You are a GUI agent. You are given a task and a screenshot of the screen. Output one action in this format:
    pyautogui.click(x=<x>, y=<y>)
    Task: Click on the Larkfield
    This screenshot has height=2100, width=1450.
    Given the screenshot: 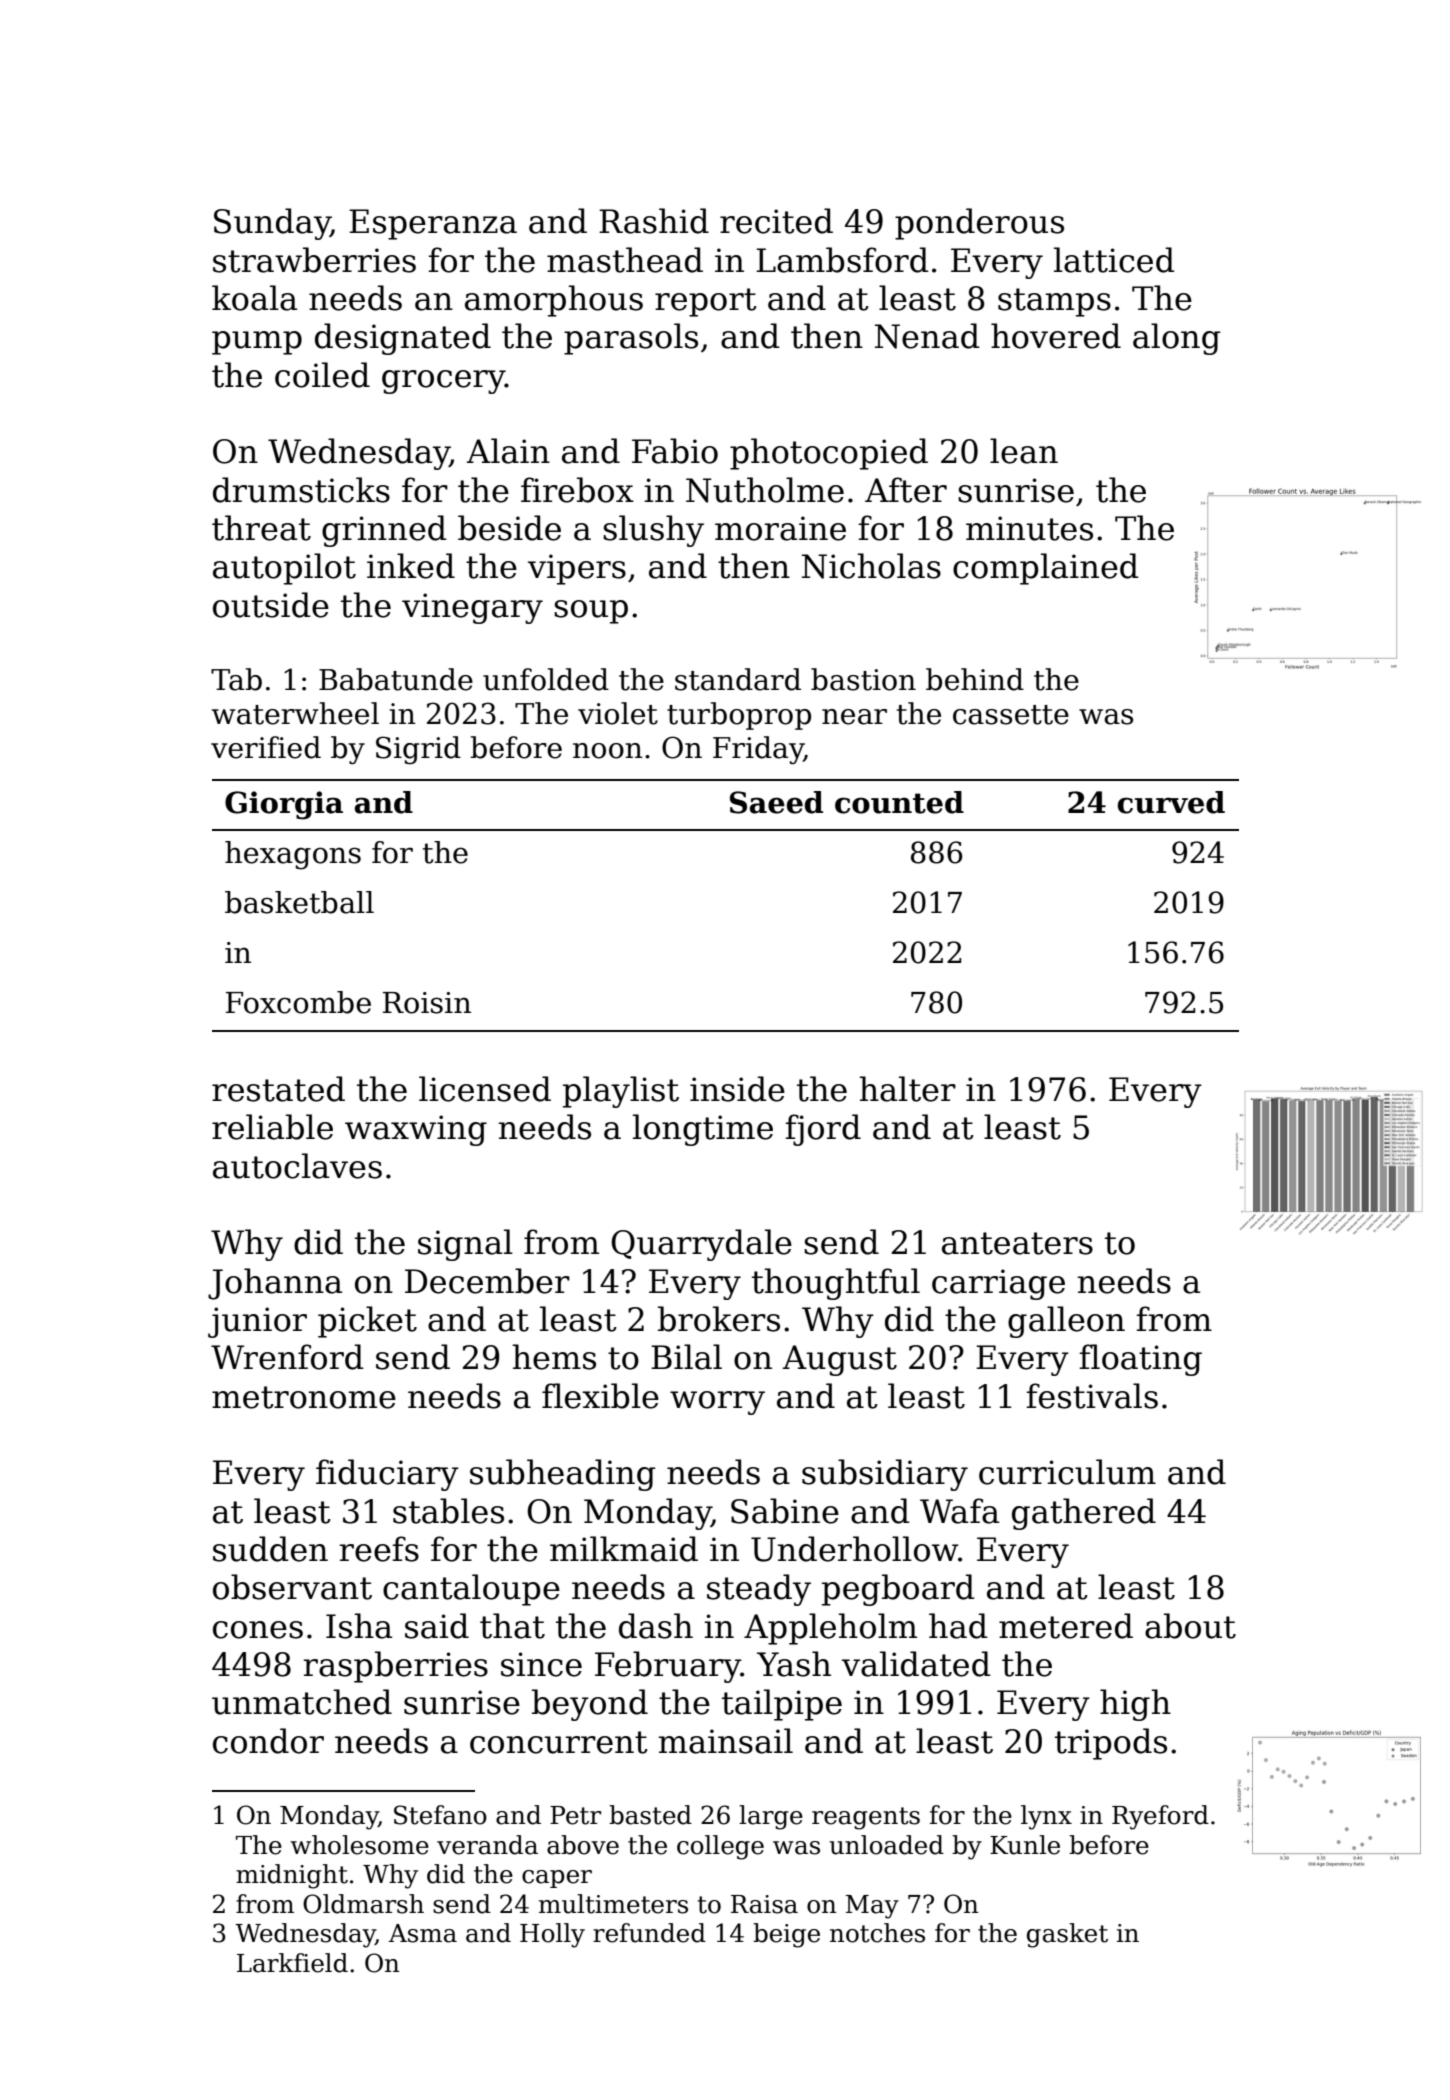 What is the action you would take?
    pyautogui.click(x=292, y=1963)
